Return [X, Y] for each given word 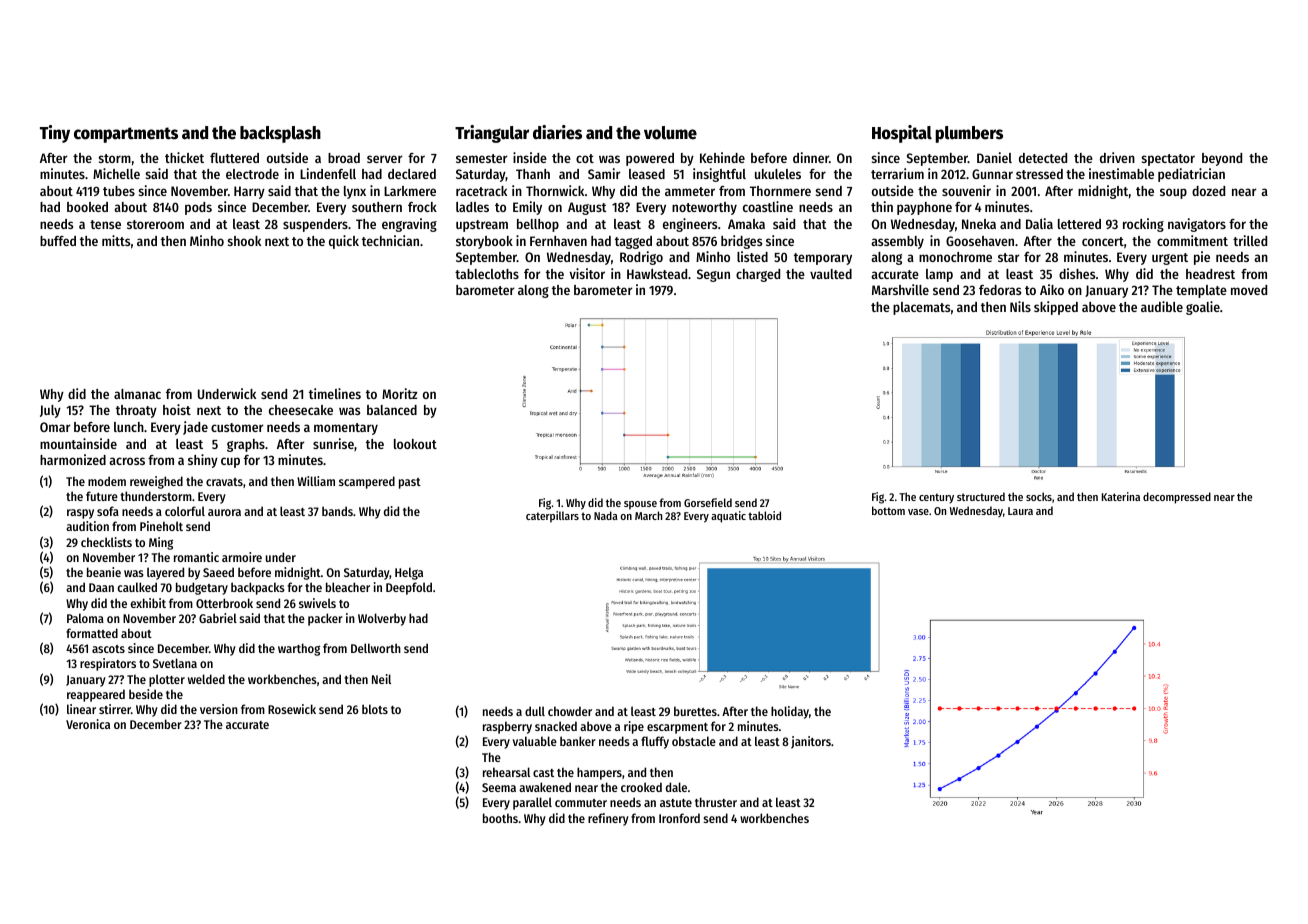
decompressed [1177, 498]
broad [344, 158]
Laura [1020, 511]
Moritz [399, 393]
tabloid [764, 515]
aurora [224, 512]
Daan [101, 587]
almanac [137, 394]
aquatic [728, 517]
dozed [1208, 191]
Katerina [1121, 496]
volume [670, 133]
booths [500, 818]
